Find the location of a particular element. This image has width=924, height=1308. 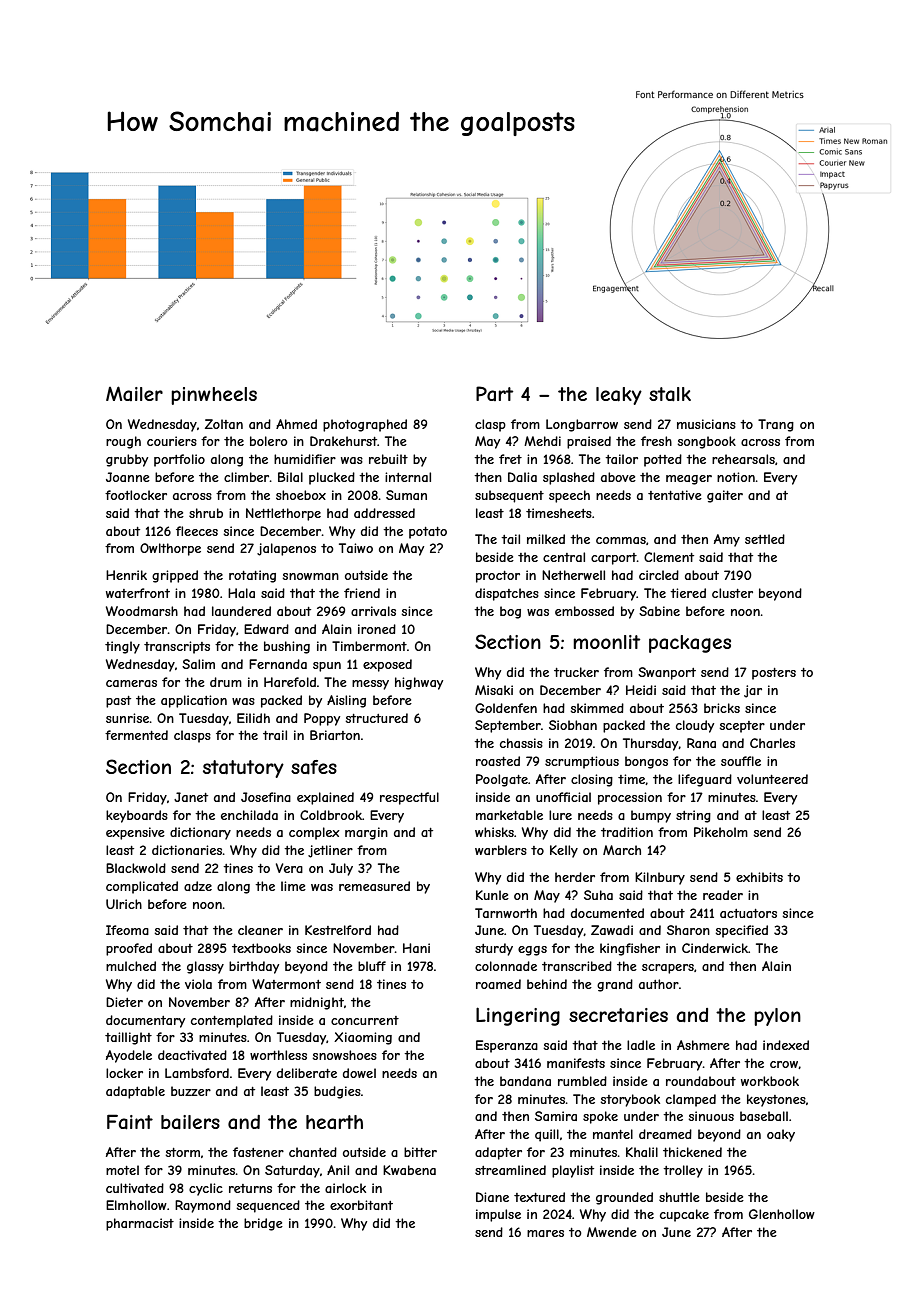

respectful is located at coordinates (409, 798).
